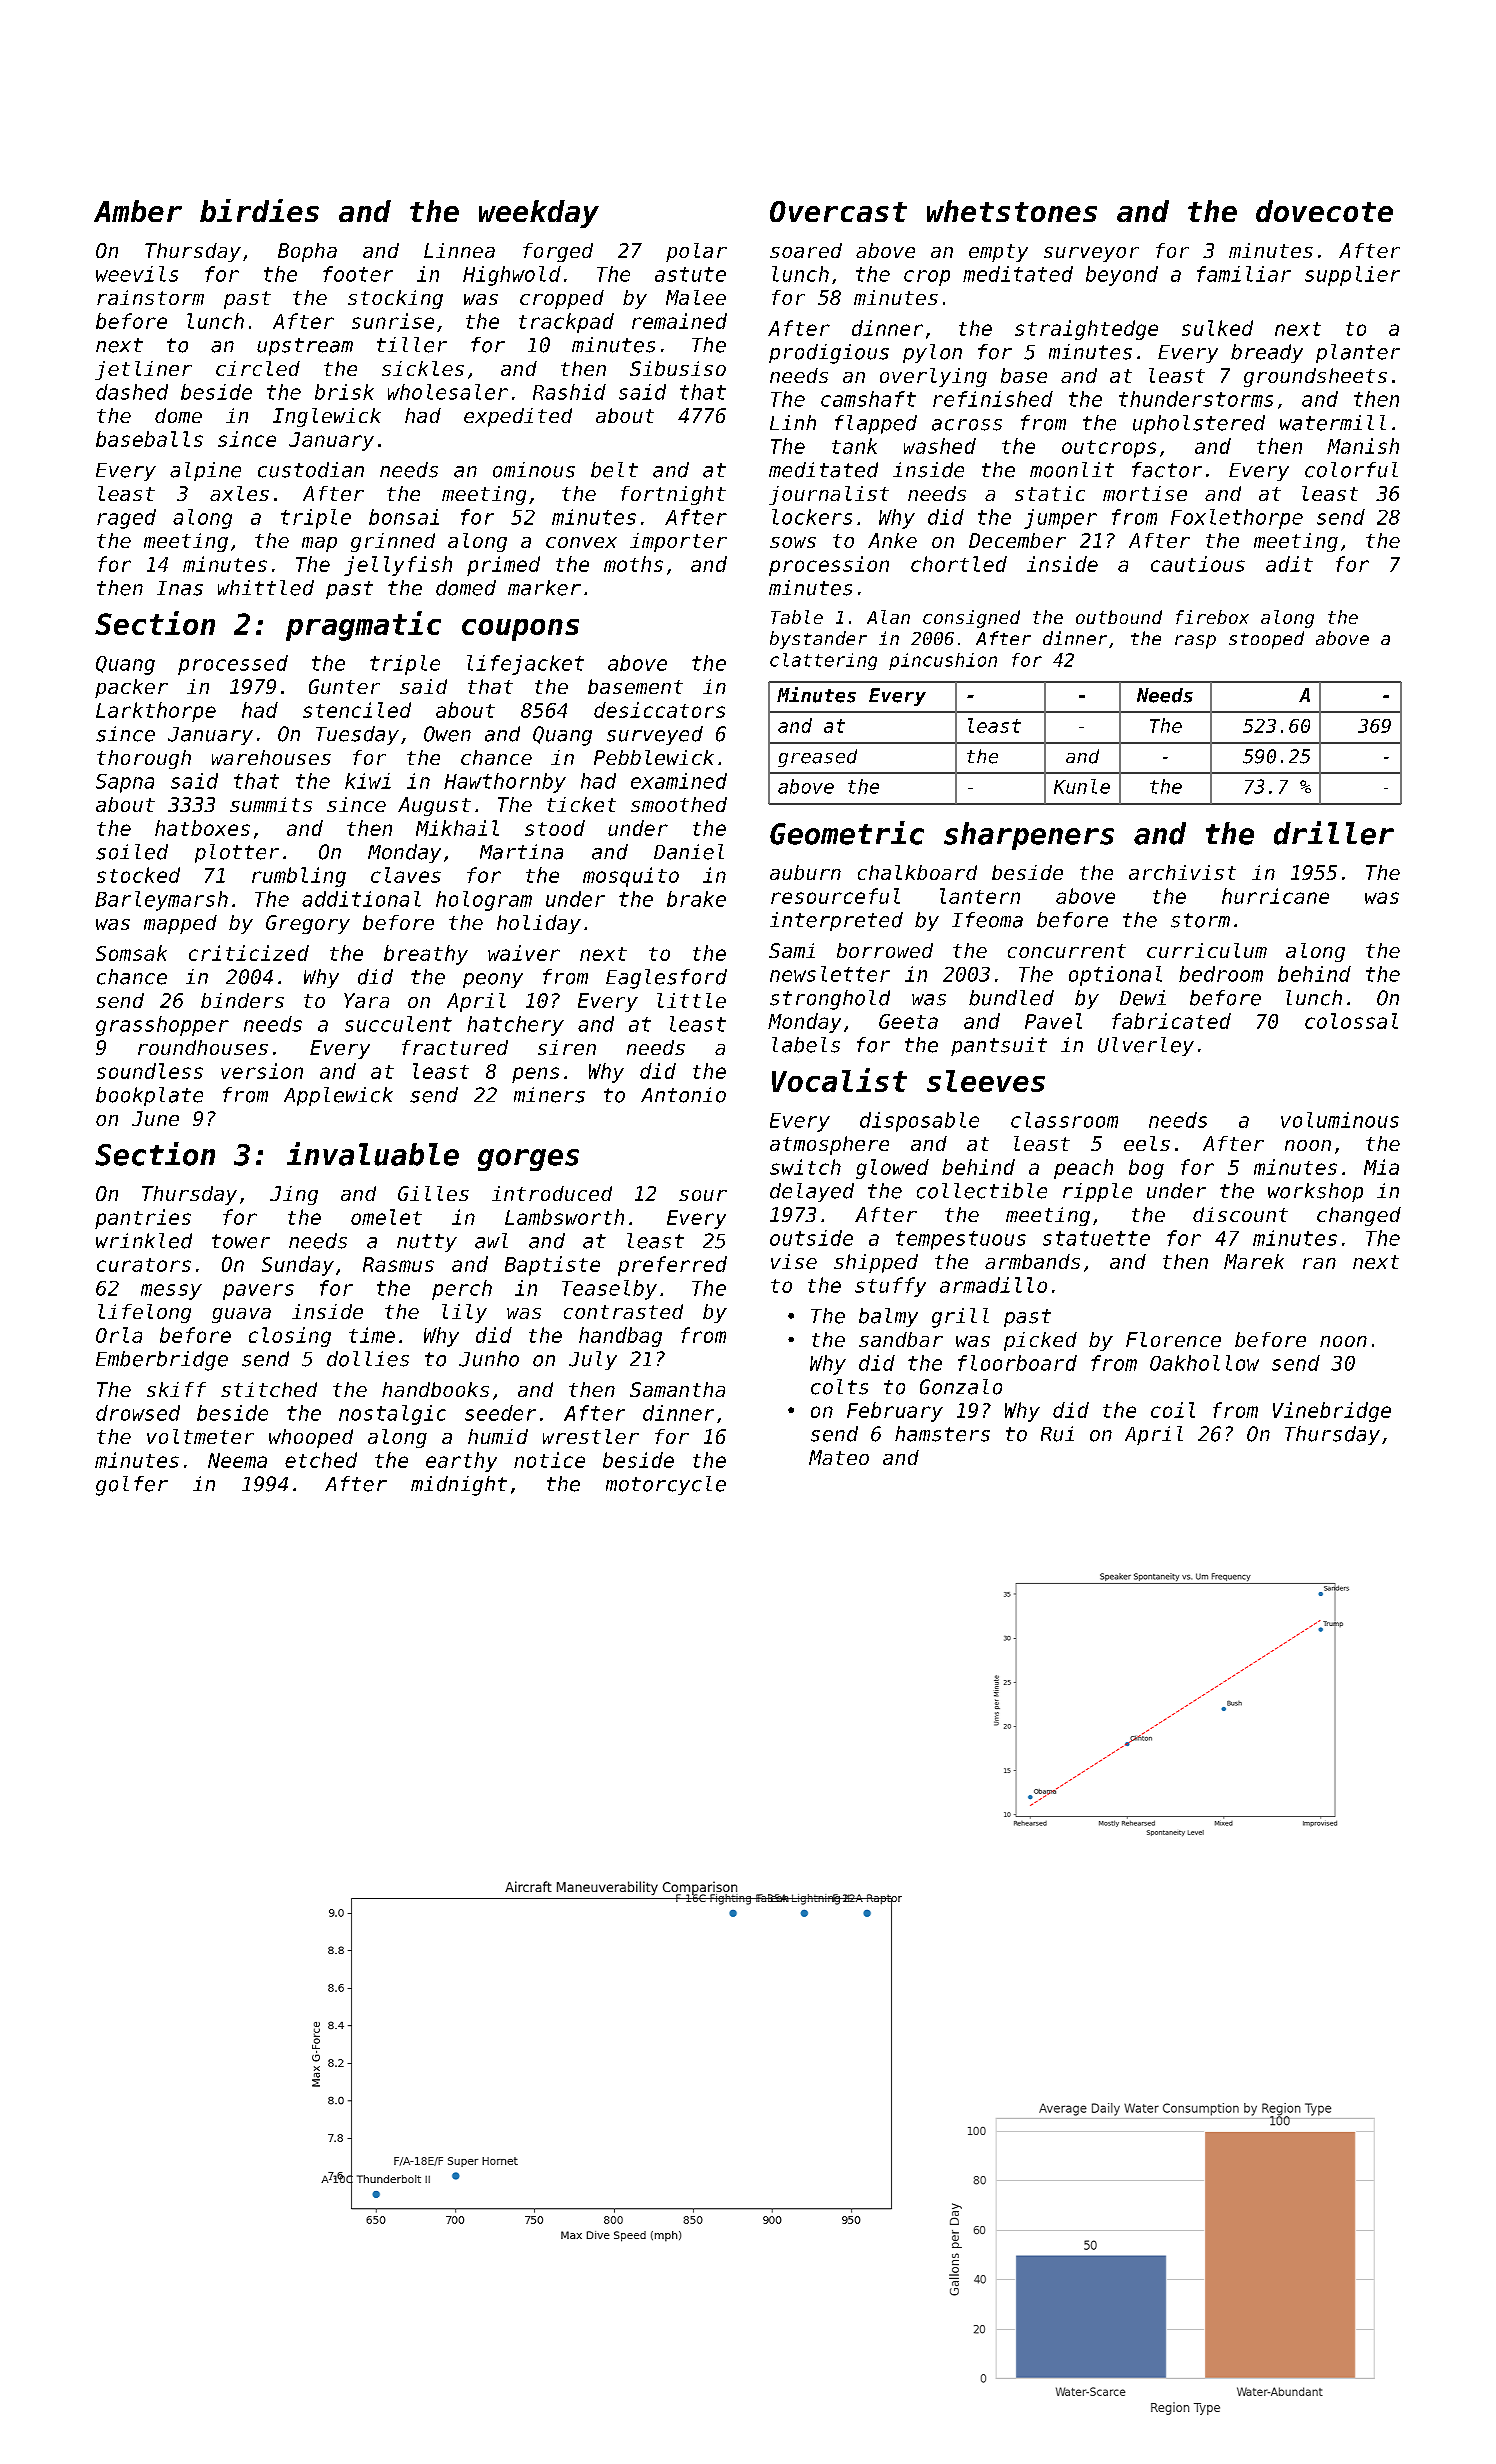  Describe the element at coordinates (1119, 617) in the screenshot. I see `outbound` at that location.
